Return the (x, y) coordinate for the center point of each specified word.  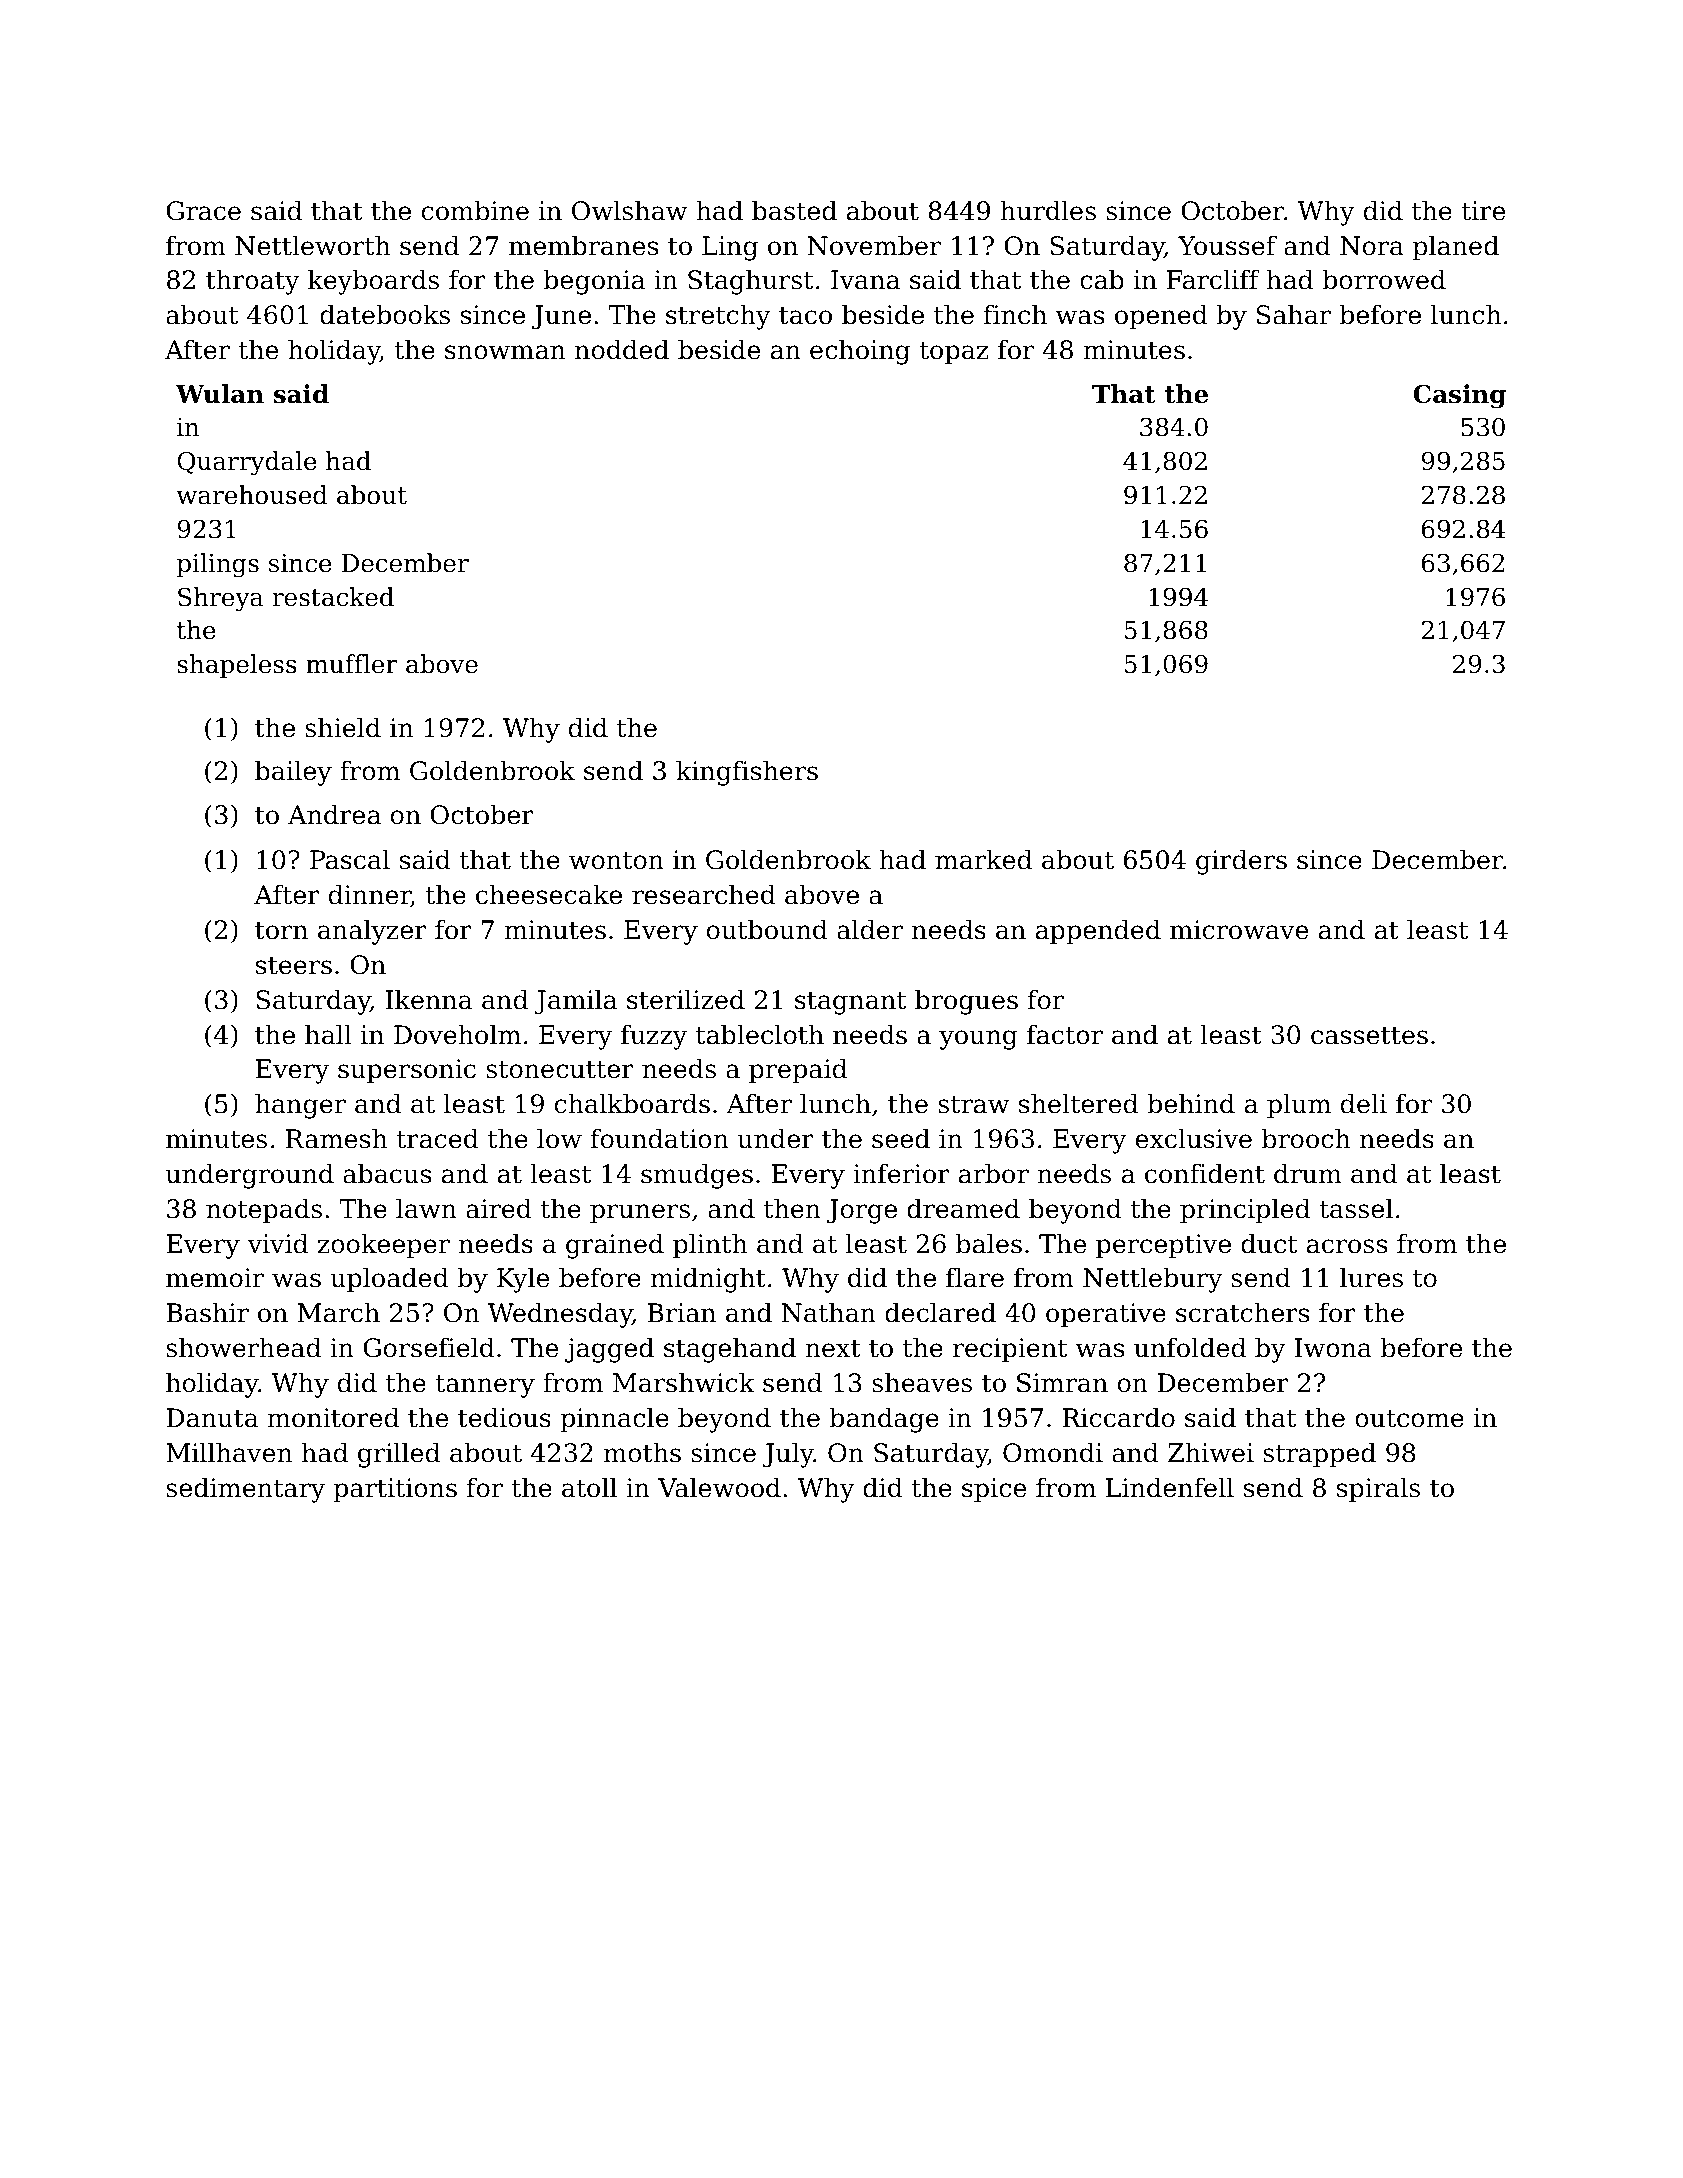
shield (343, 727)
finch (1015, 314)
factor (1065, 1034)
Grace (203, 211)
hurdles (1048, 210)
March (339, 1312)
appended (1098, 932)
